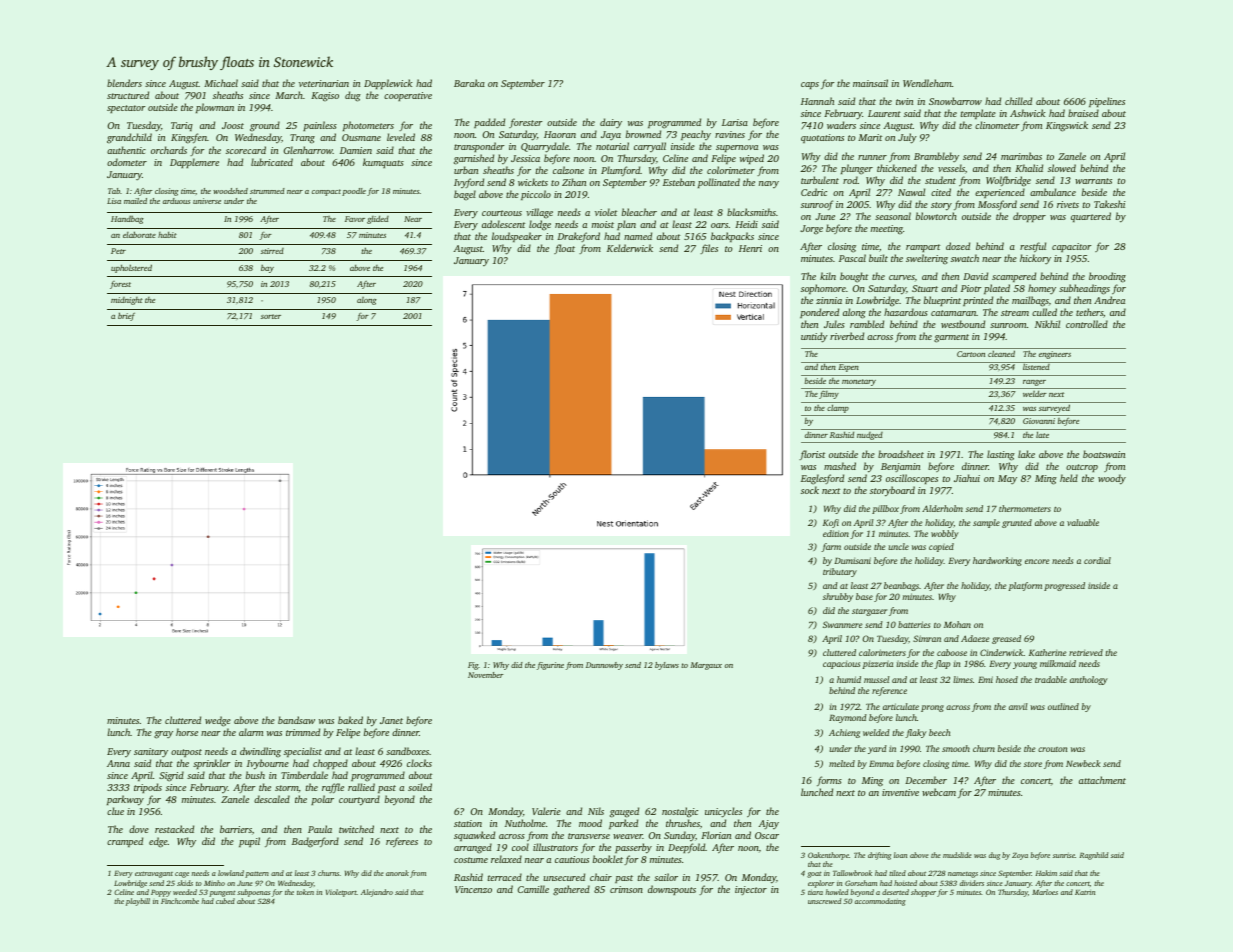  What do you see at coordinates (420, 787) in the screenshot?
I see `soiled` at bounding box center [420, 787].
